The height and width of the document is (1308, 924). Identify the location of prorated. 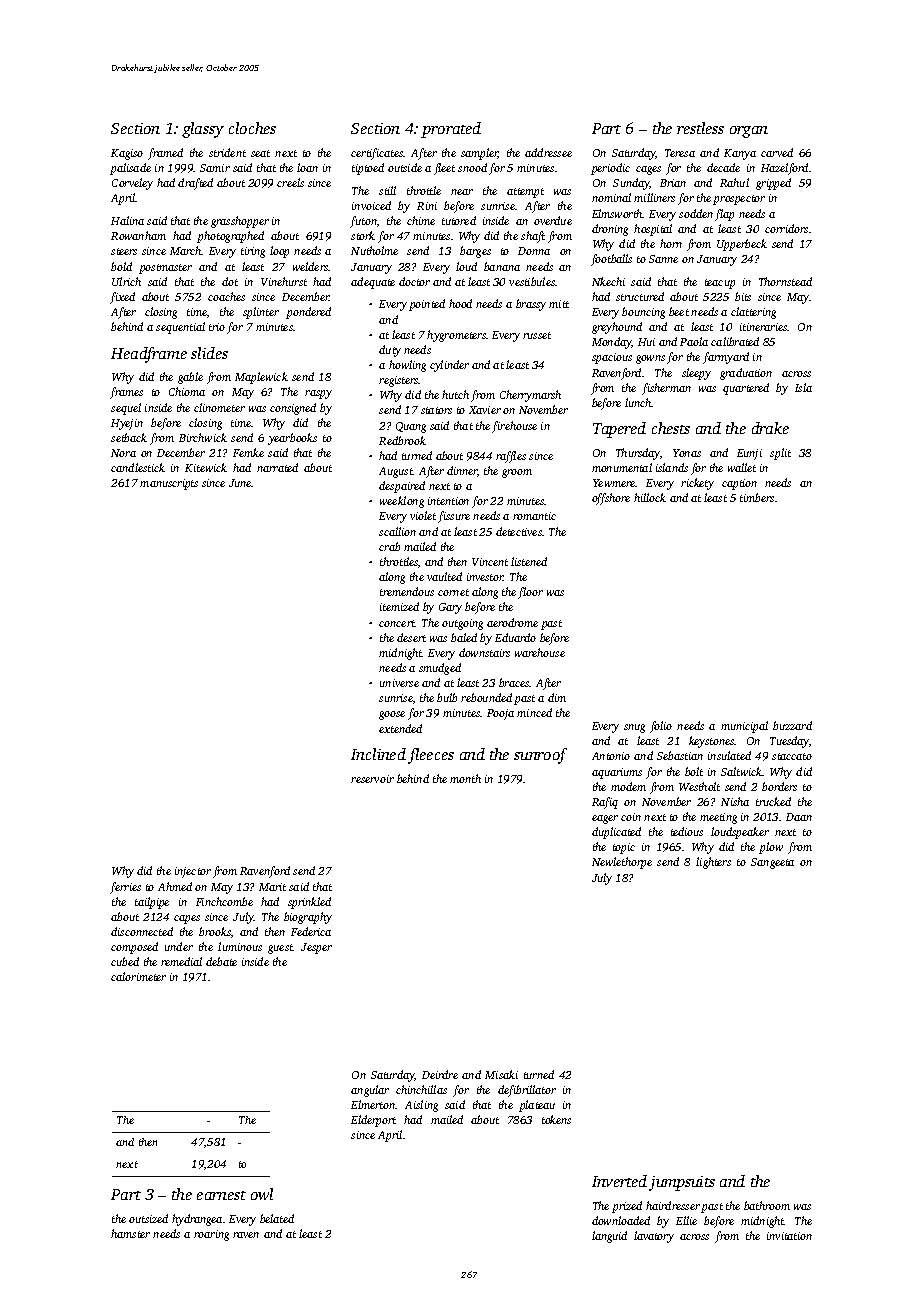
(451, 130).
